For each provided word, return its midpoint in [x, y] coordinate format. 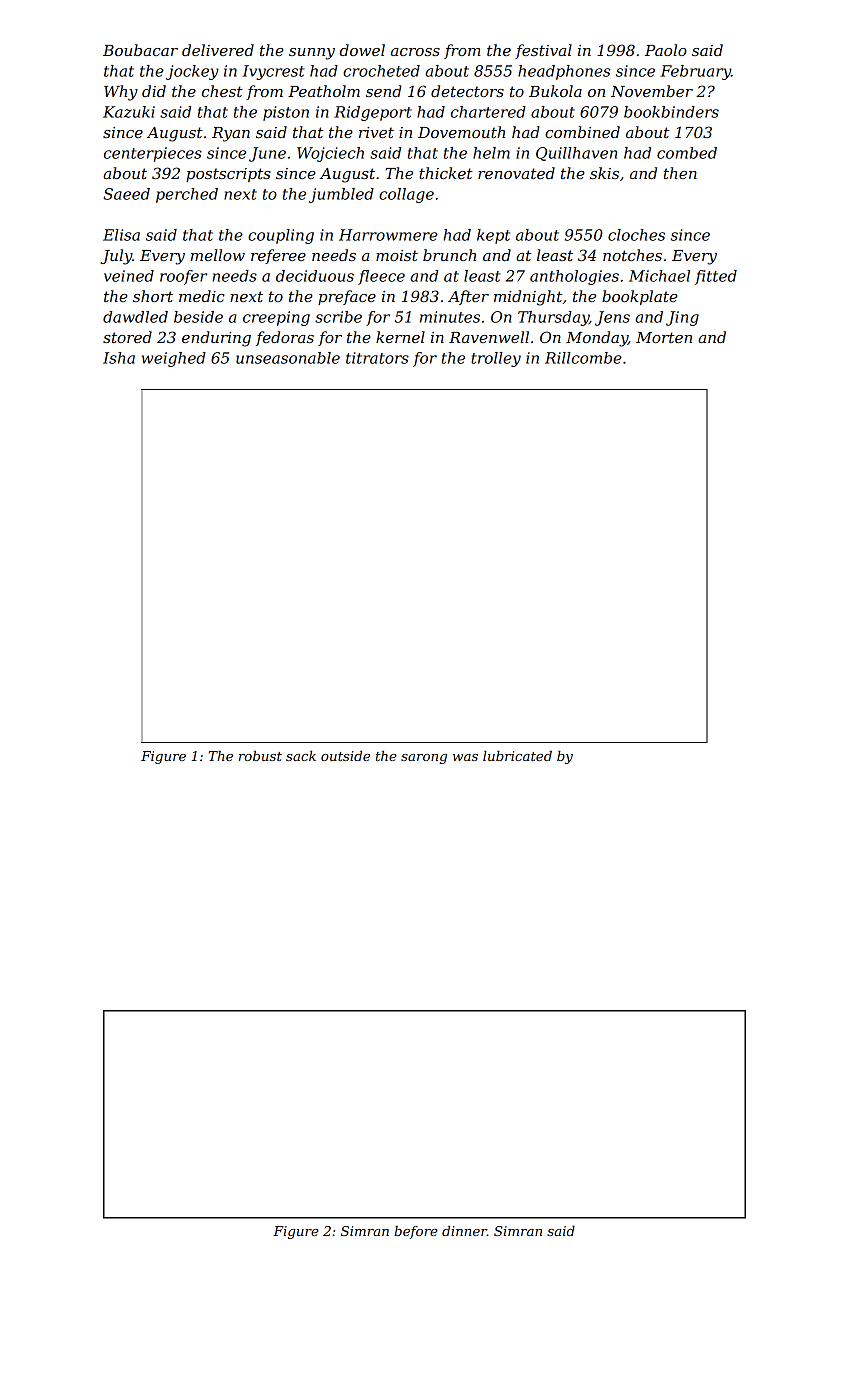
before [416, 1232]
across [415, 52]
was [465, 757]
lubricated [517, 756]
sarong [424, 759]
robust [260, 756]
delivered [218, 50]
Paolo [666, 50]
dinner [464, 1231]
